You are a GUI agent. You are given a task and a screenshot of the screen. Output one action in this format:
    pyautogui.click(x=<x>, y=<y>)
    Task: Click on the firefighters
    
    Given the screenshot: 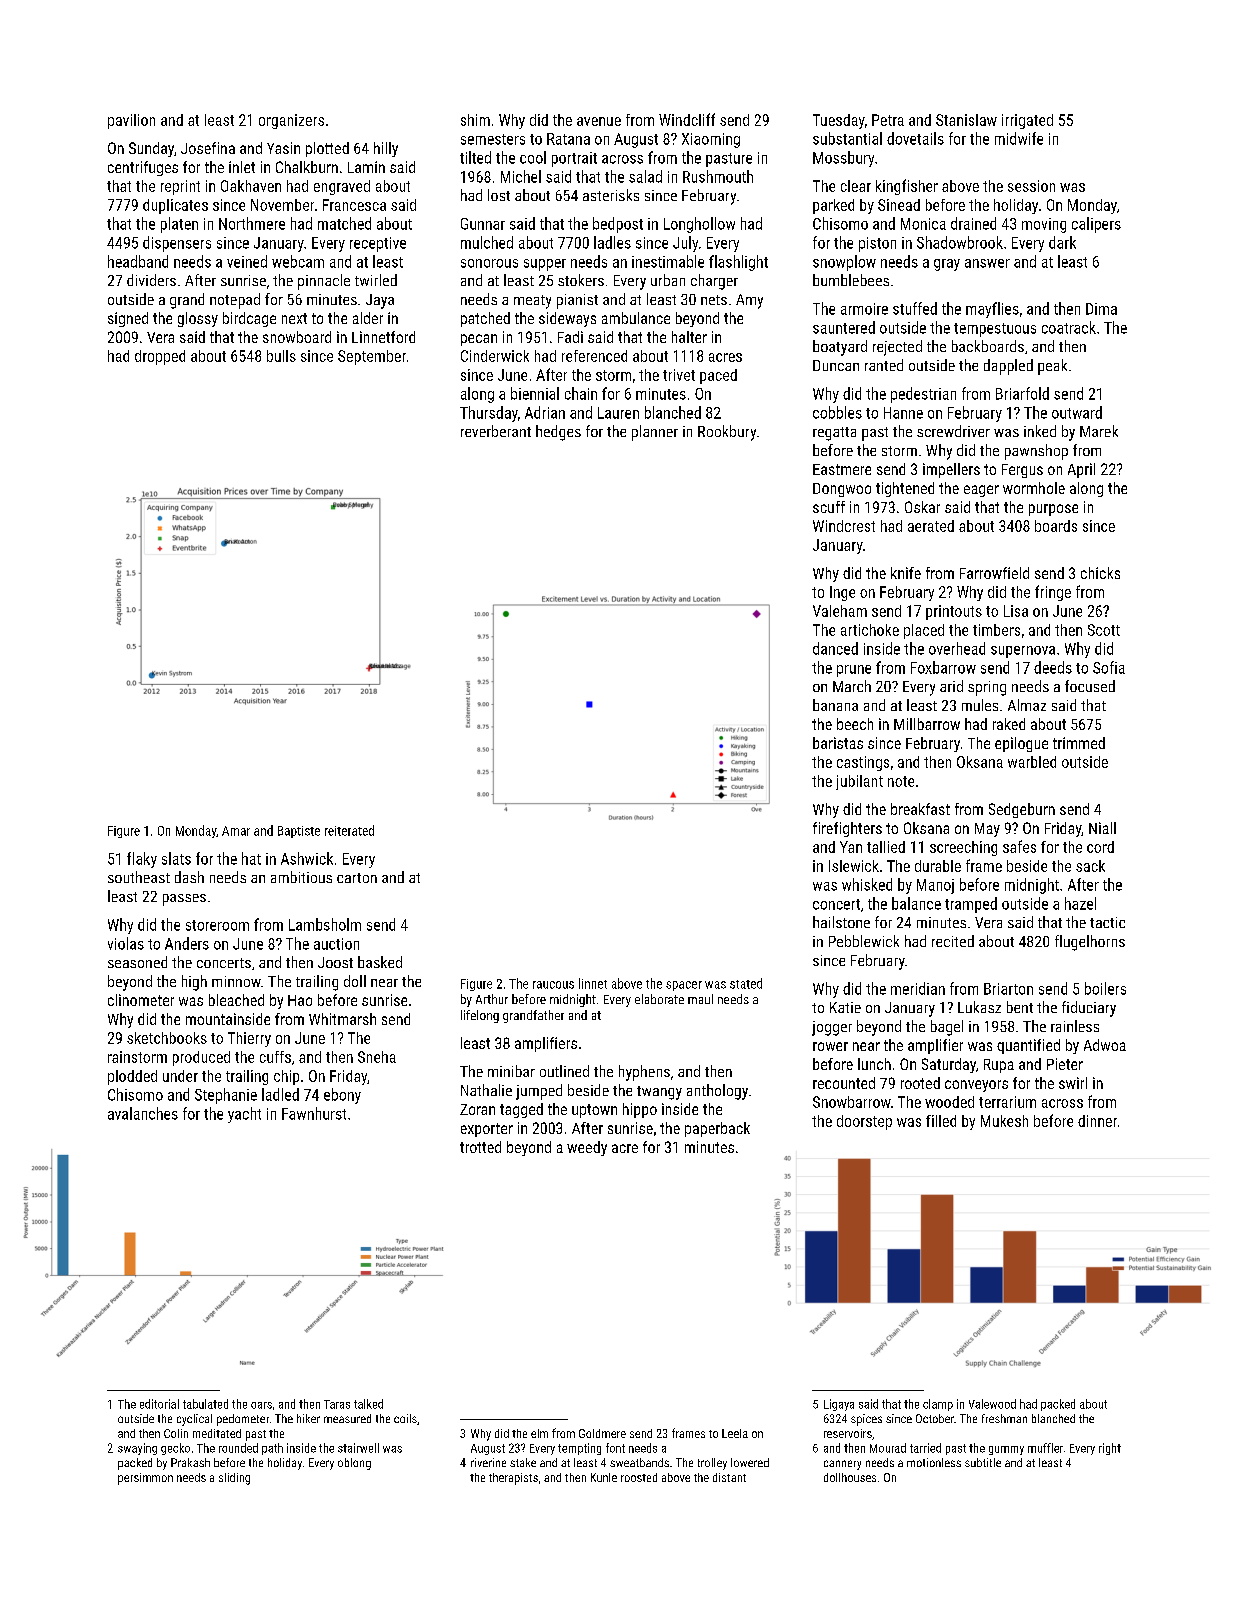 What is the action you would take?
    pyautogui.click(x=847, y=829)
